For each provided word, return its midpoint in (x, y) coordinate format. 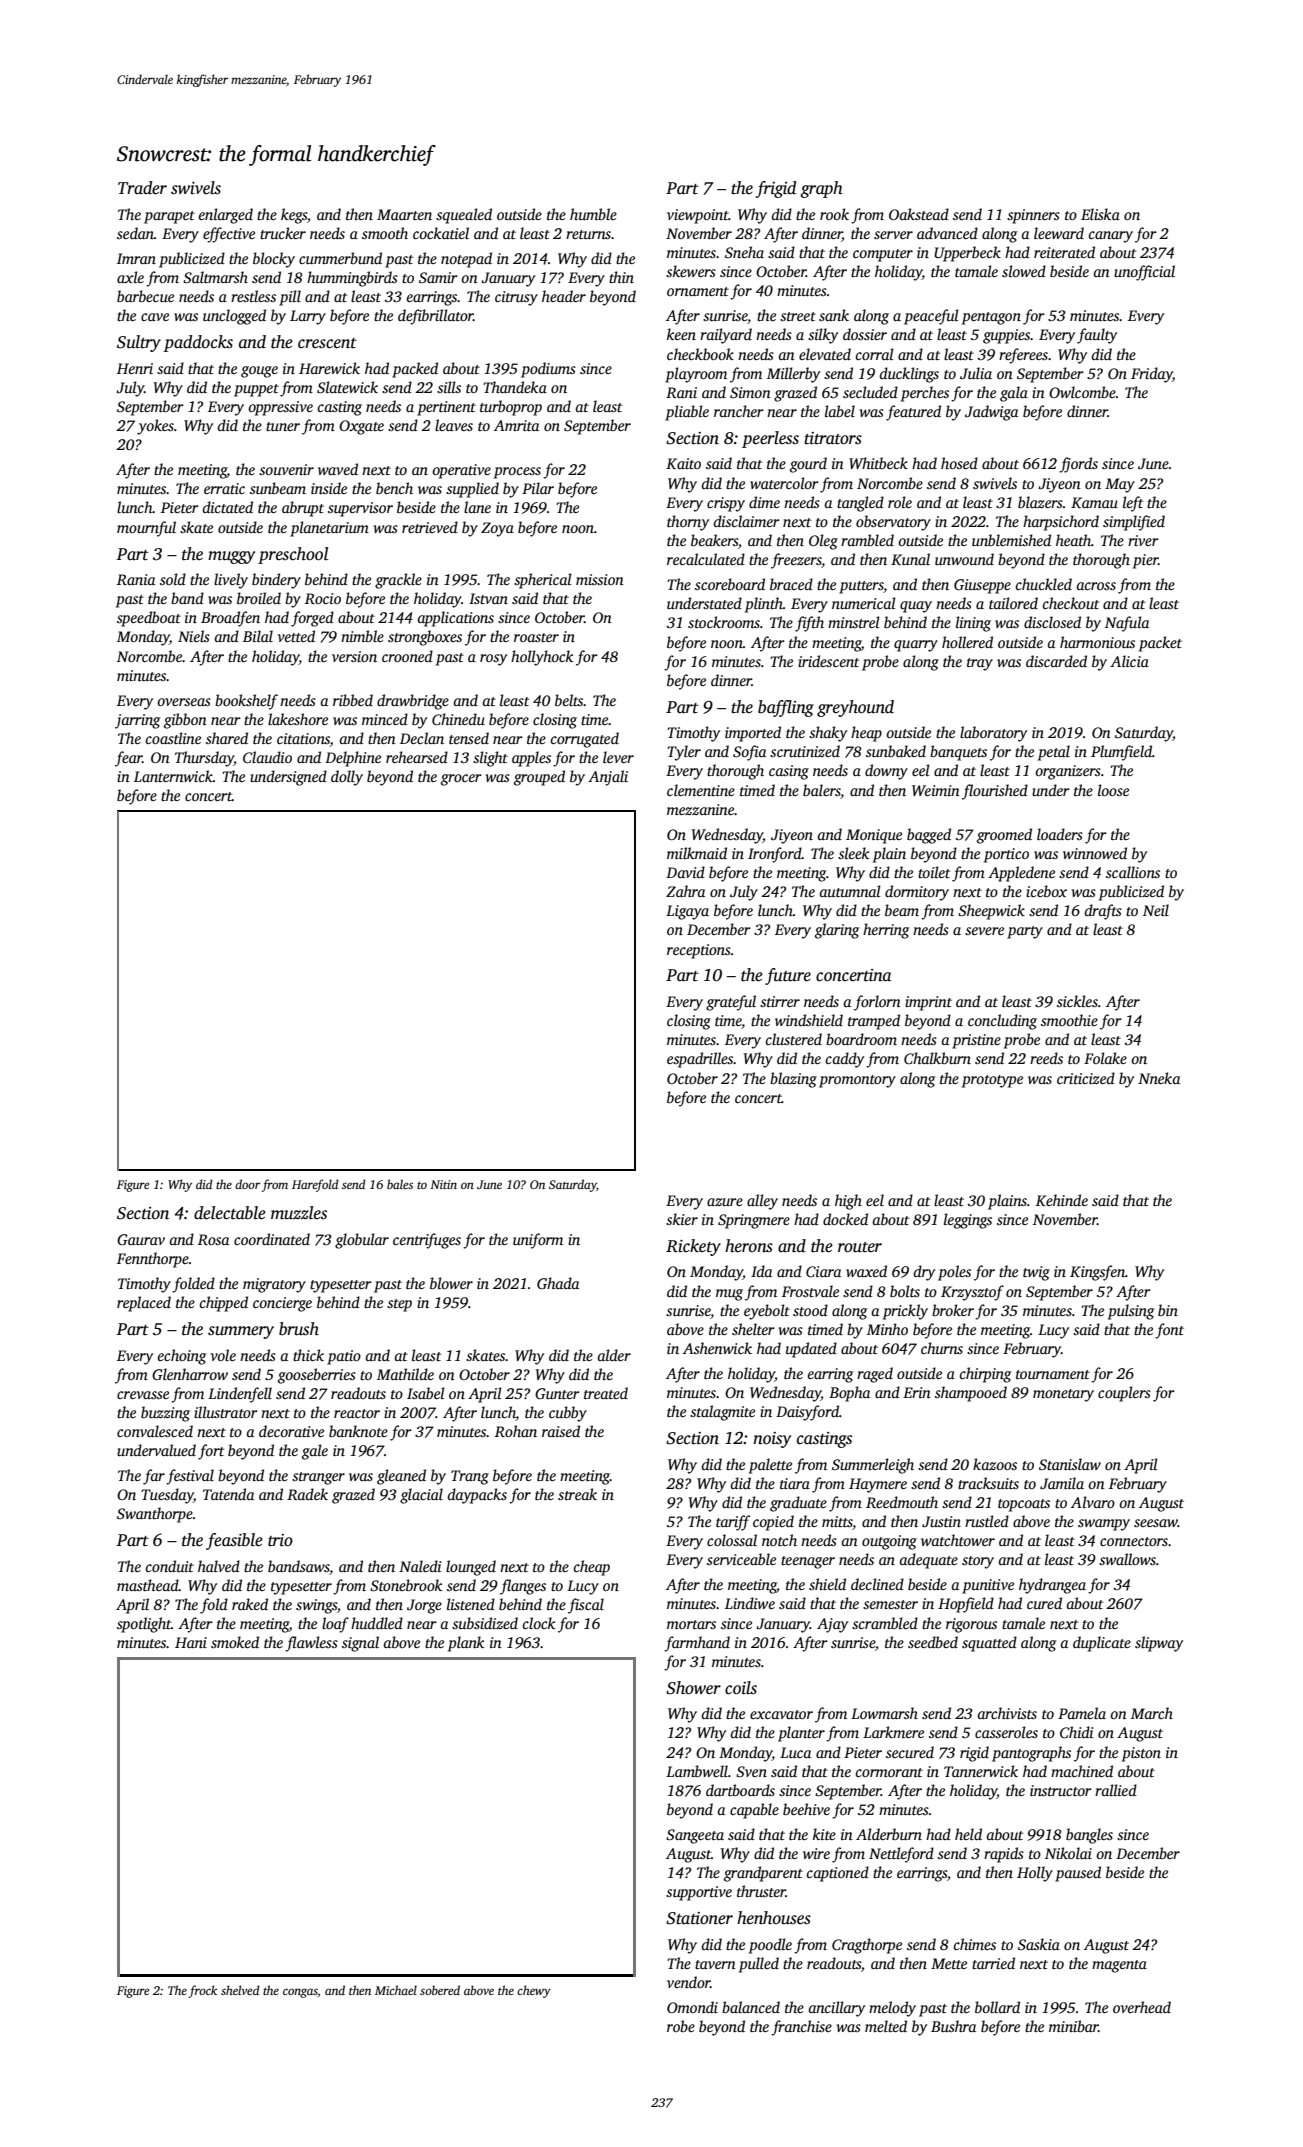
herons (749, 1246)
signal (360, 1644)
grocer (461, 780)
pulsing (1131, 1312)
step (399, 1305)
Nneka (1159, 1078)
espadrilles (700, 1060)
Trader (142, 188)
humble (593, 214)
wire (816, 1853)
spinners (1033, 216)
